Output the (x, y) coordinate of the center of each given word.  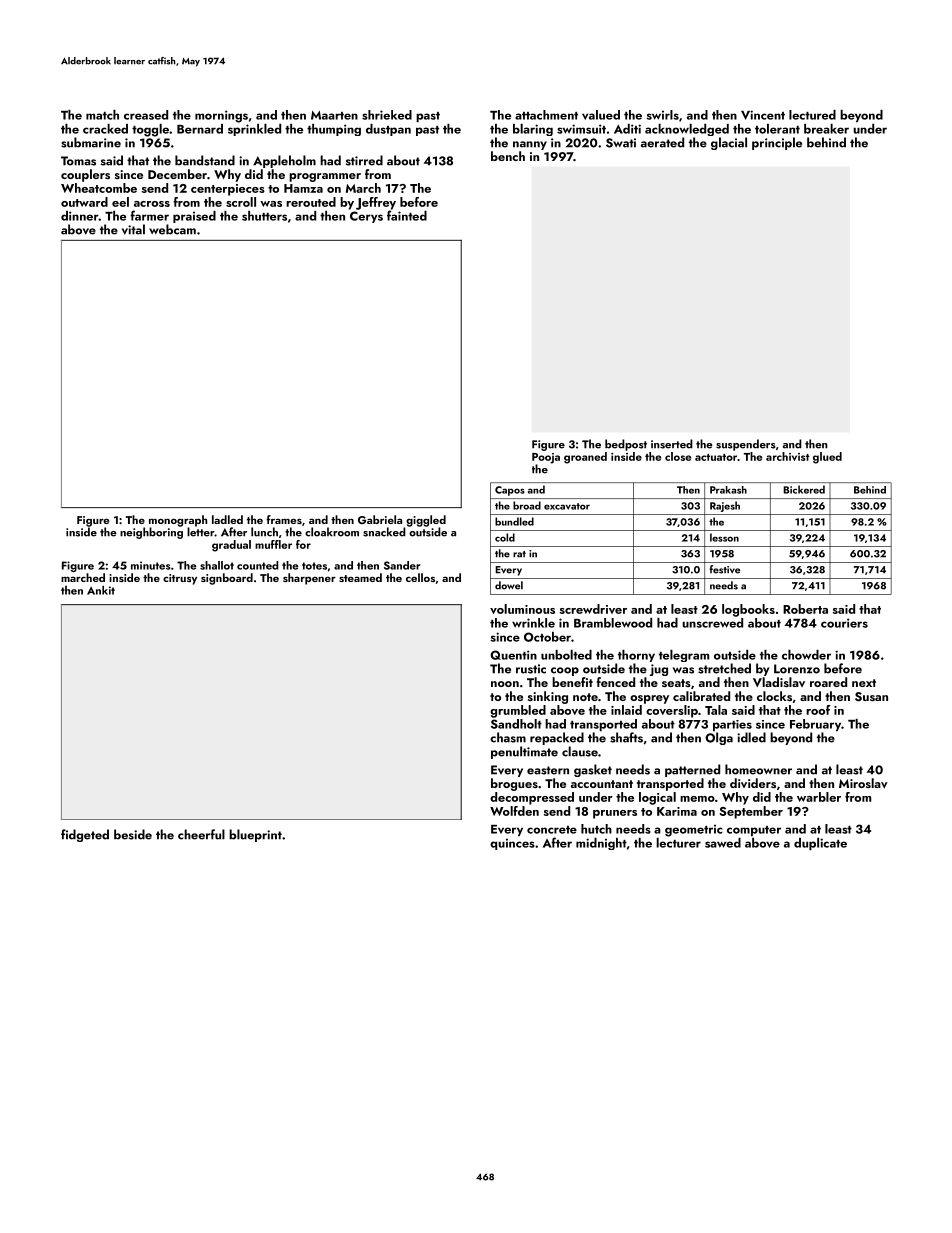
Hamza (303, 188)
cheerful (201, 834)
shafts (626, 737)
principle (777, 143)
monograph (178, 521)
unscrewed (712, 623)
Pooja (546, 458)
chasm (508, 737)
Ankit (101, 590)
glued (827, 458)
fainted (407, 215)
